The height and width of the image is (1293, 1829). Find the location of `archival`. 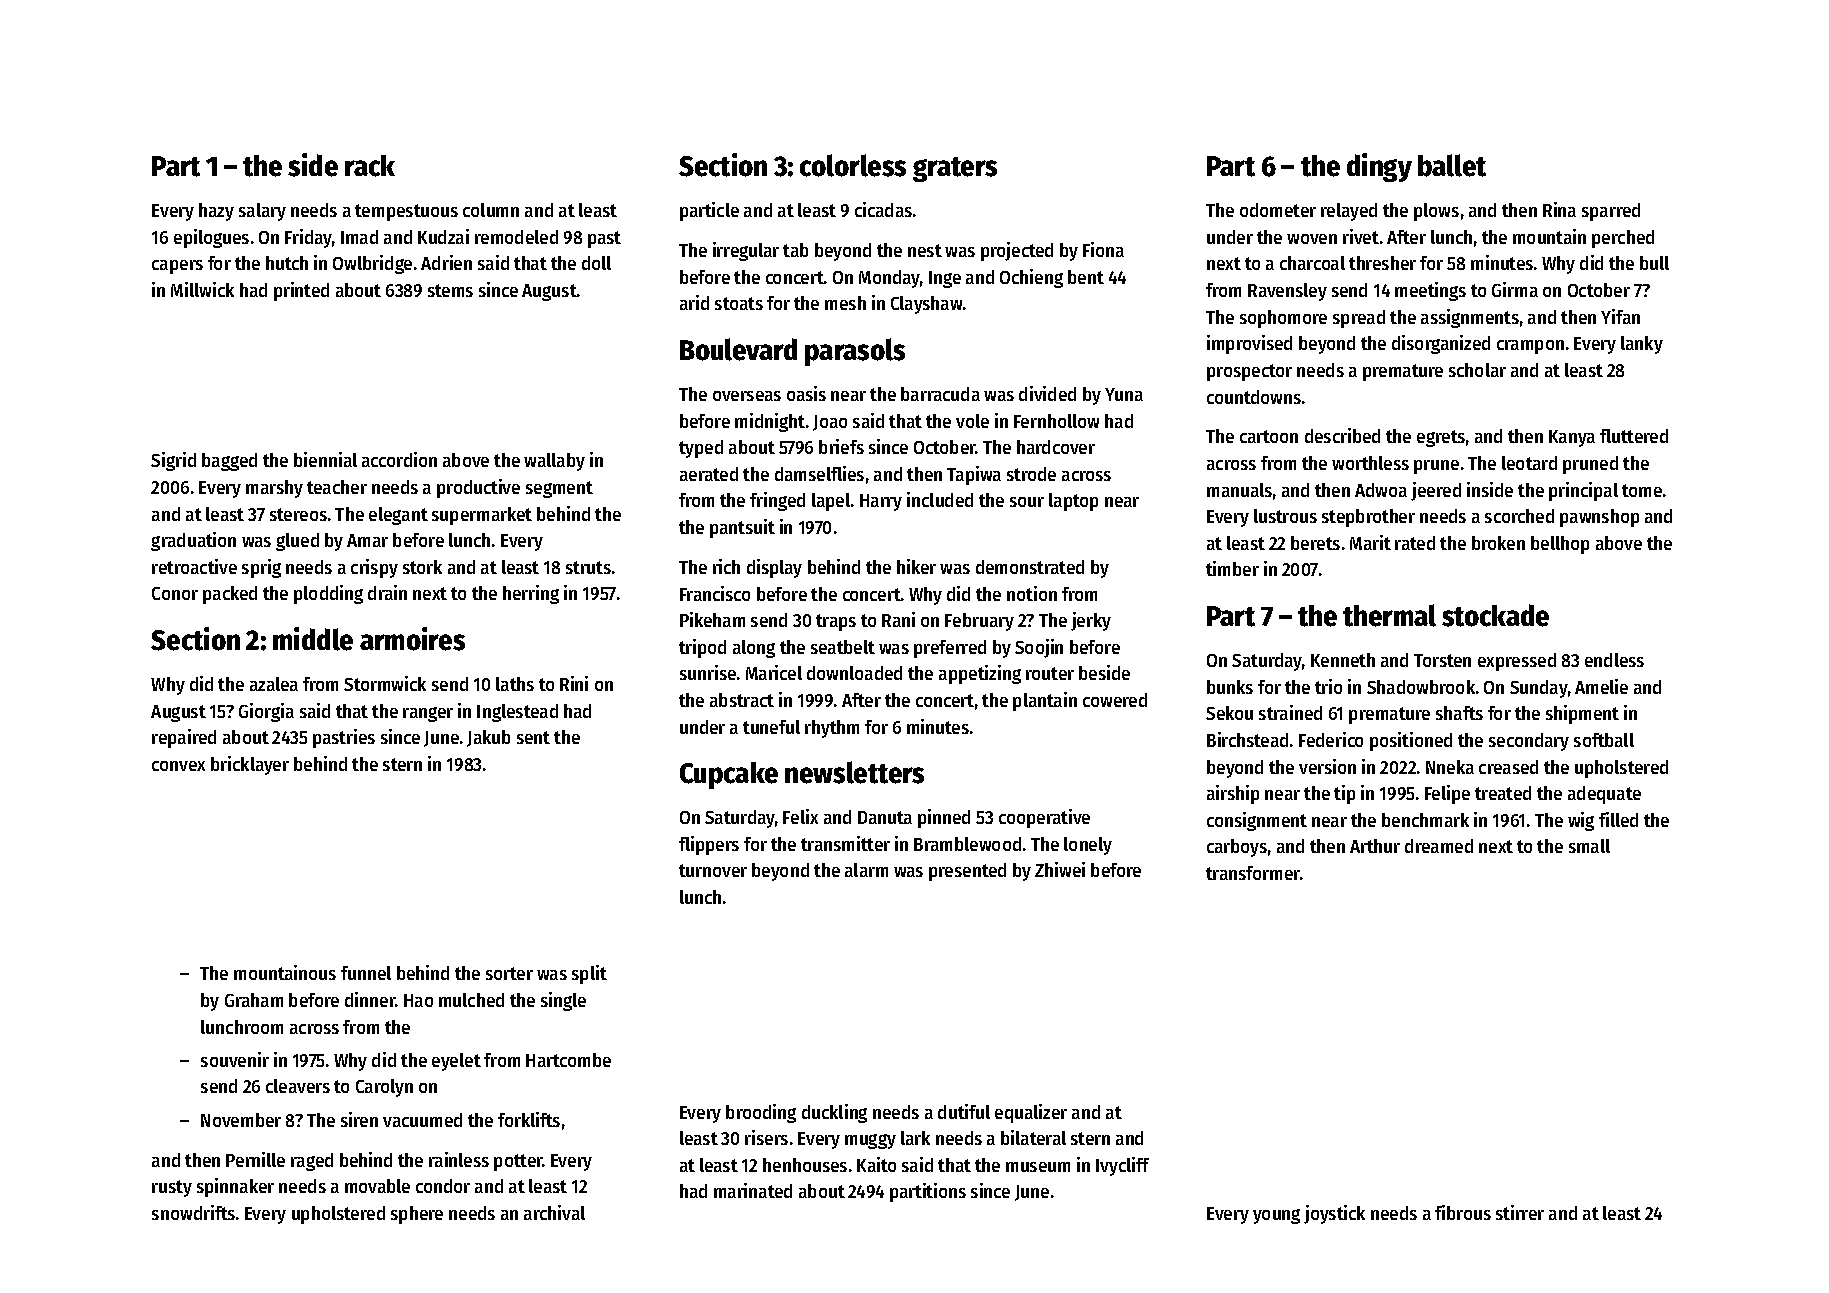

archival is located at coordinates (554, 1212).
